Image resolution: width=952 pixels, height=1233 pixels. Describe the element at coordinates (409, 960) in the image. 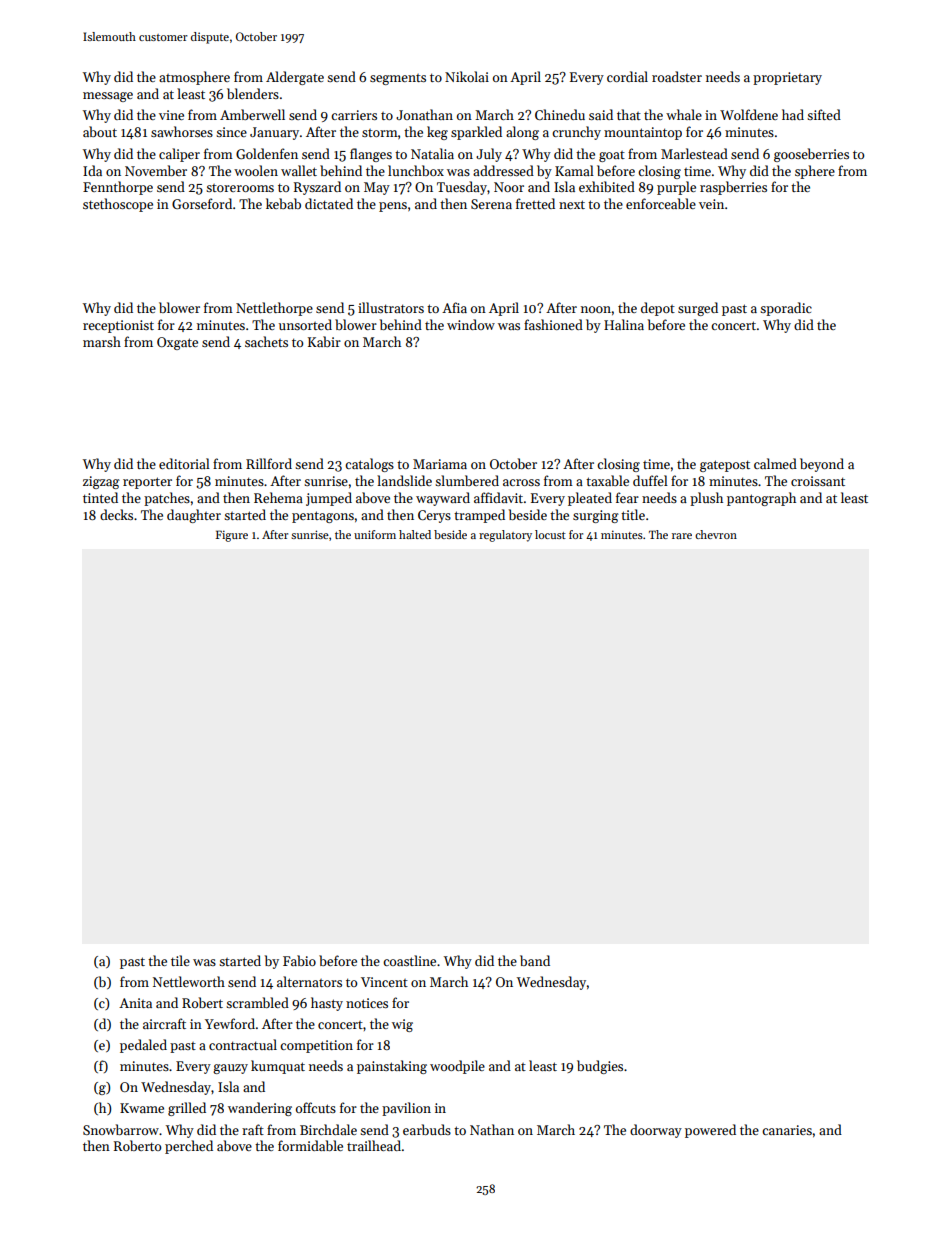

I see `coastline` at that location.
